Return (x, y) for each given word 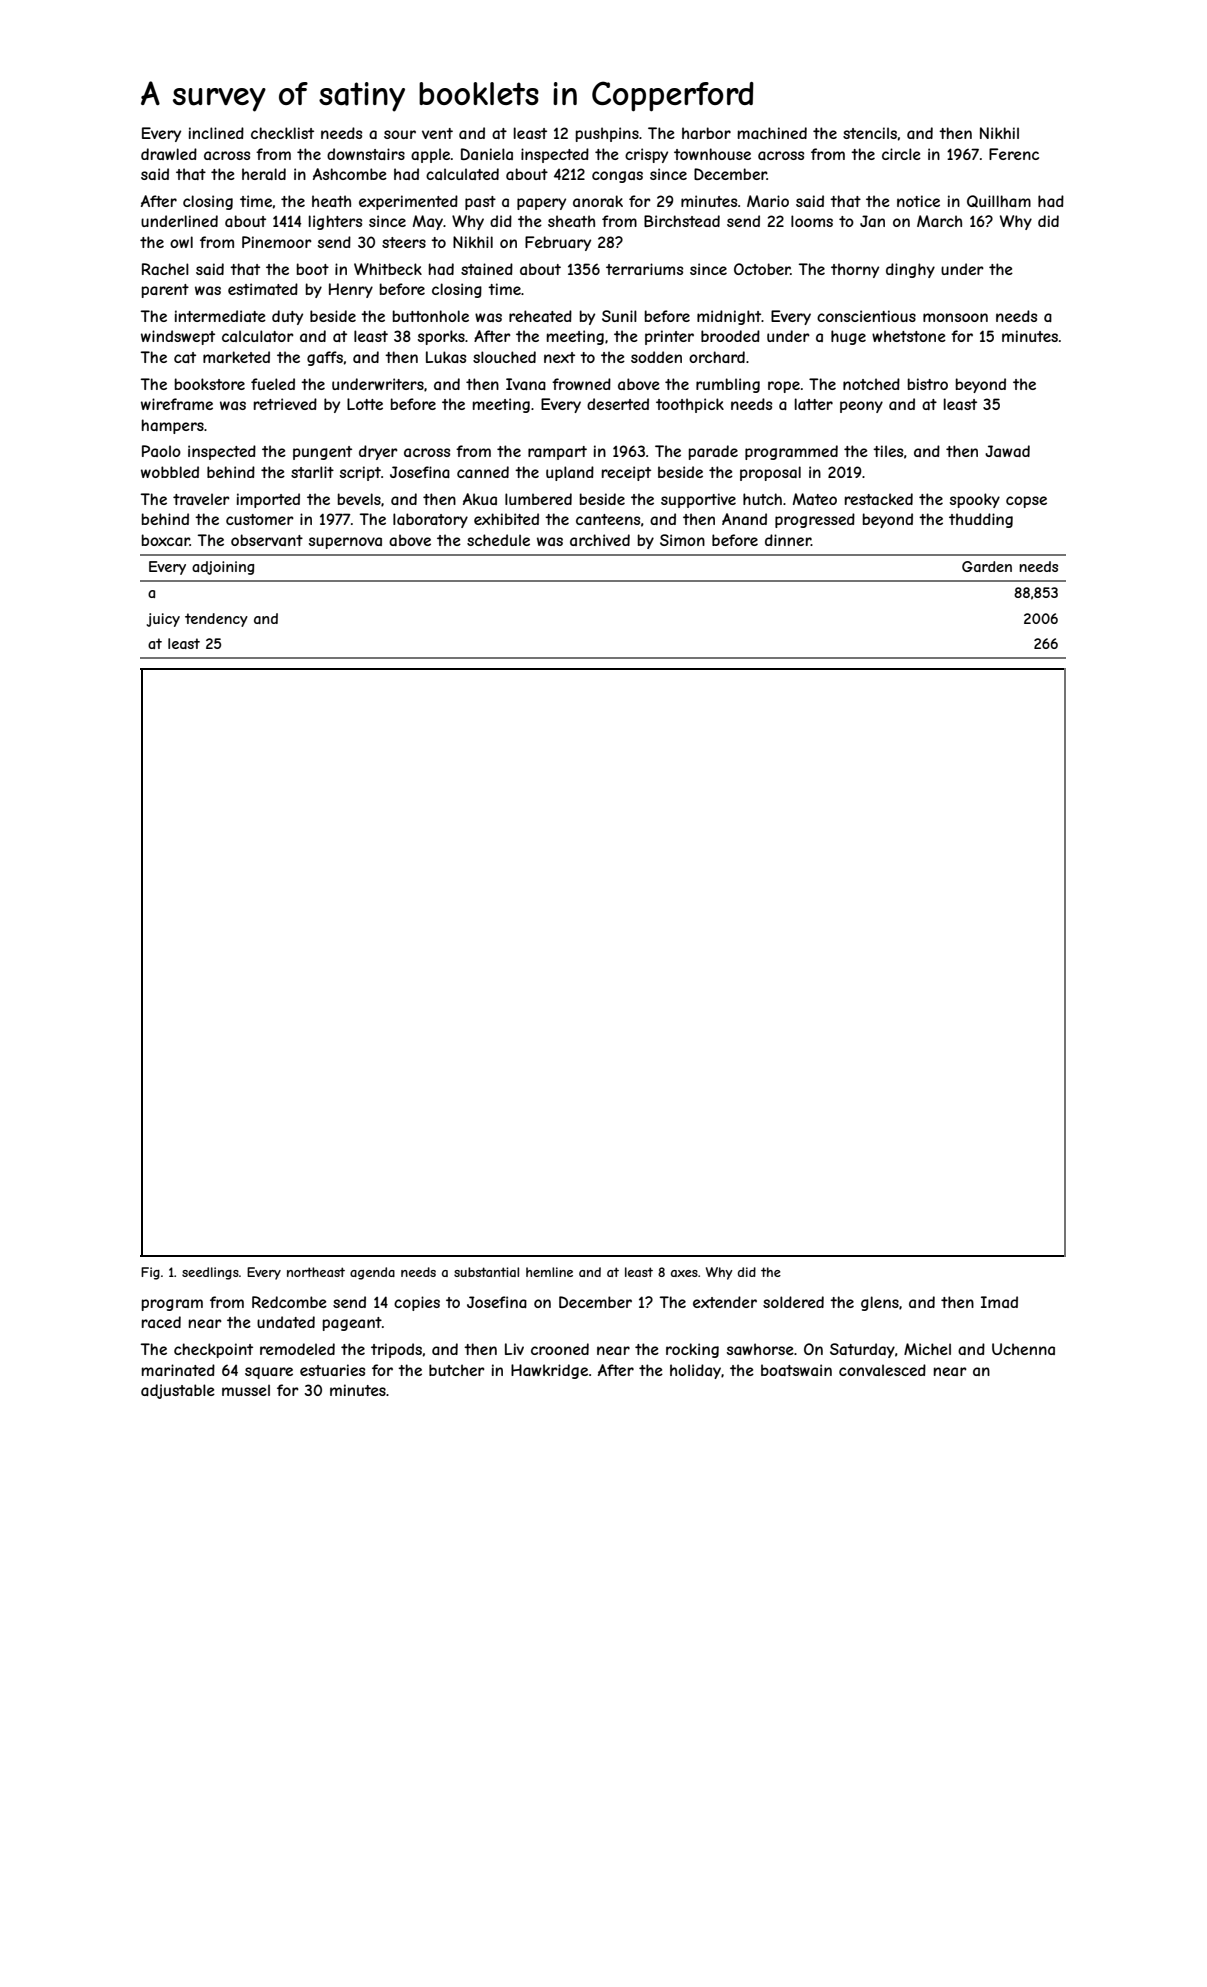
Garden (987, 566)
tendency (216, 620)
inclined (216, 133)
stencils (870, 133)
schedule (498, 540)
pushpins (607, 134)
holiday (695, 1371)
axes (684, 1273)
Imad (999, 1302)
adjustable (178, 1391)
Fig (150, 1273)
